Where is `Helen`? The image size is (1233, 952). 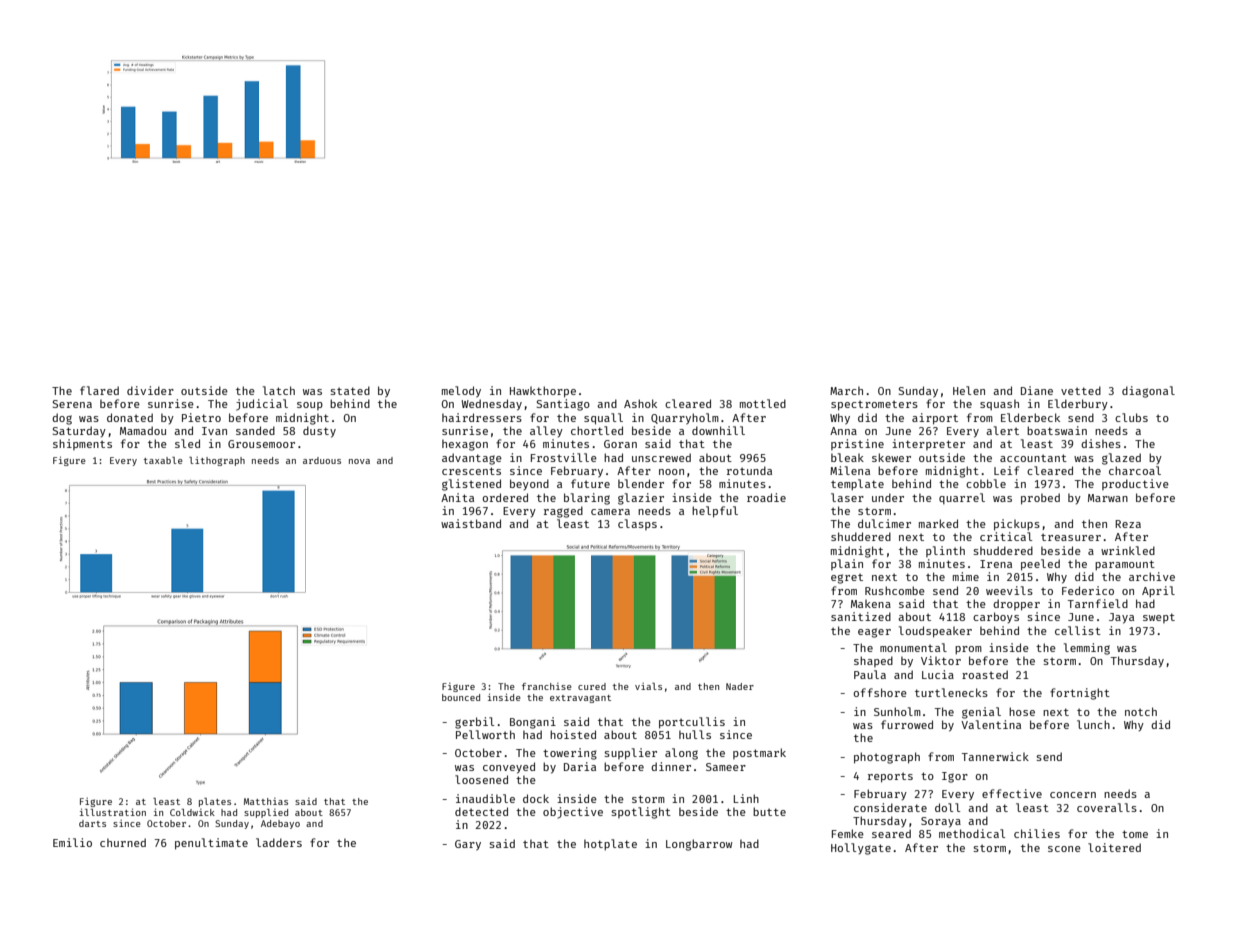
Helen is located at coordinates (969, 390).
